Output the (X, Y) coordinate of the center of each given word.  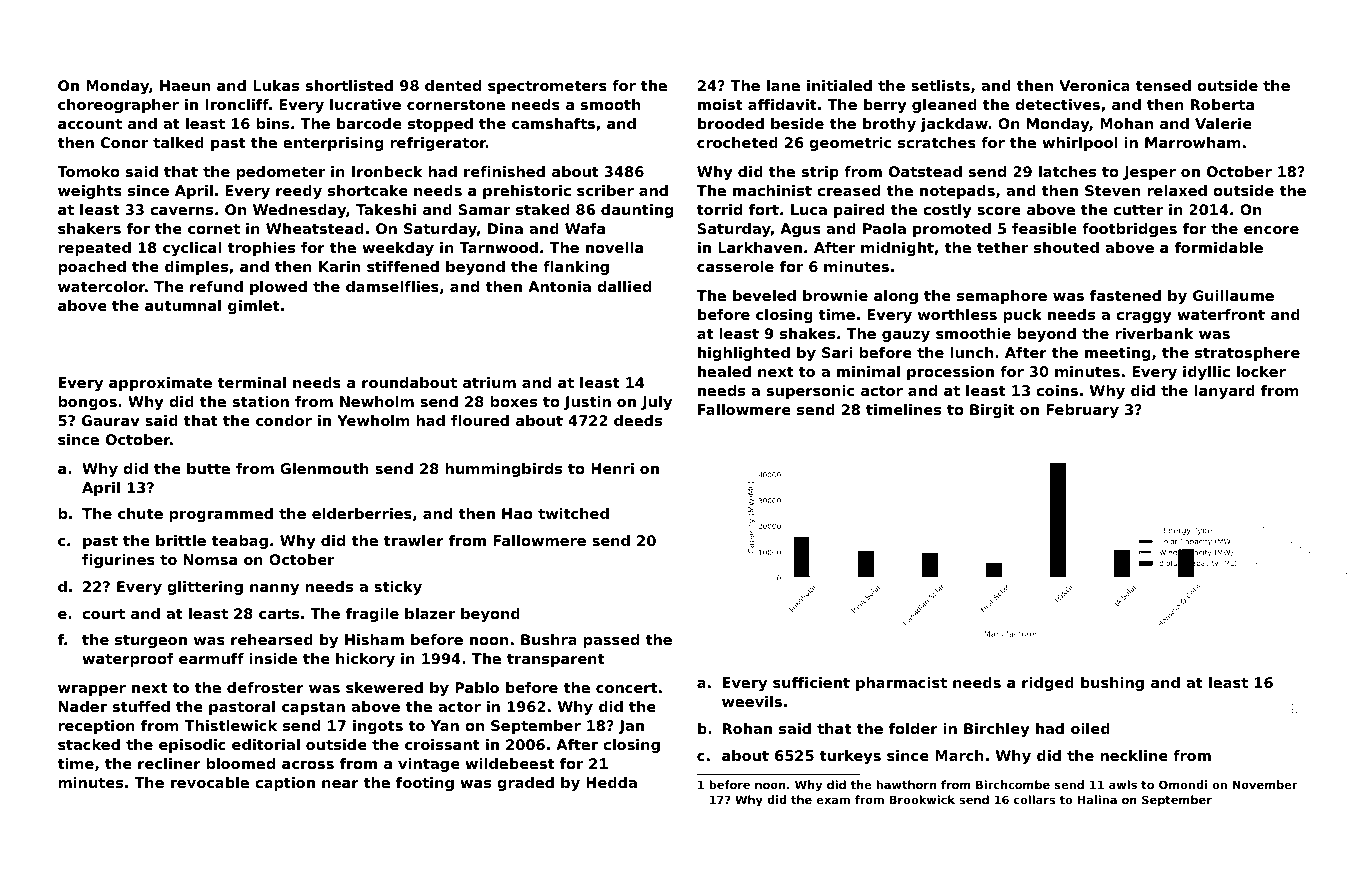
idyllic (1206, 373)
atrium (489, 382)
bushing (1112, 684)
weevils (752, 701)
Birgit (992, 411)
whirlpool (1080, 144)
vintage (429, 765)
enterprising (333, 144)
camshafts (553, 123)
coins (1057, 390)
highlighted (744, 354)
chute (140, 513)
